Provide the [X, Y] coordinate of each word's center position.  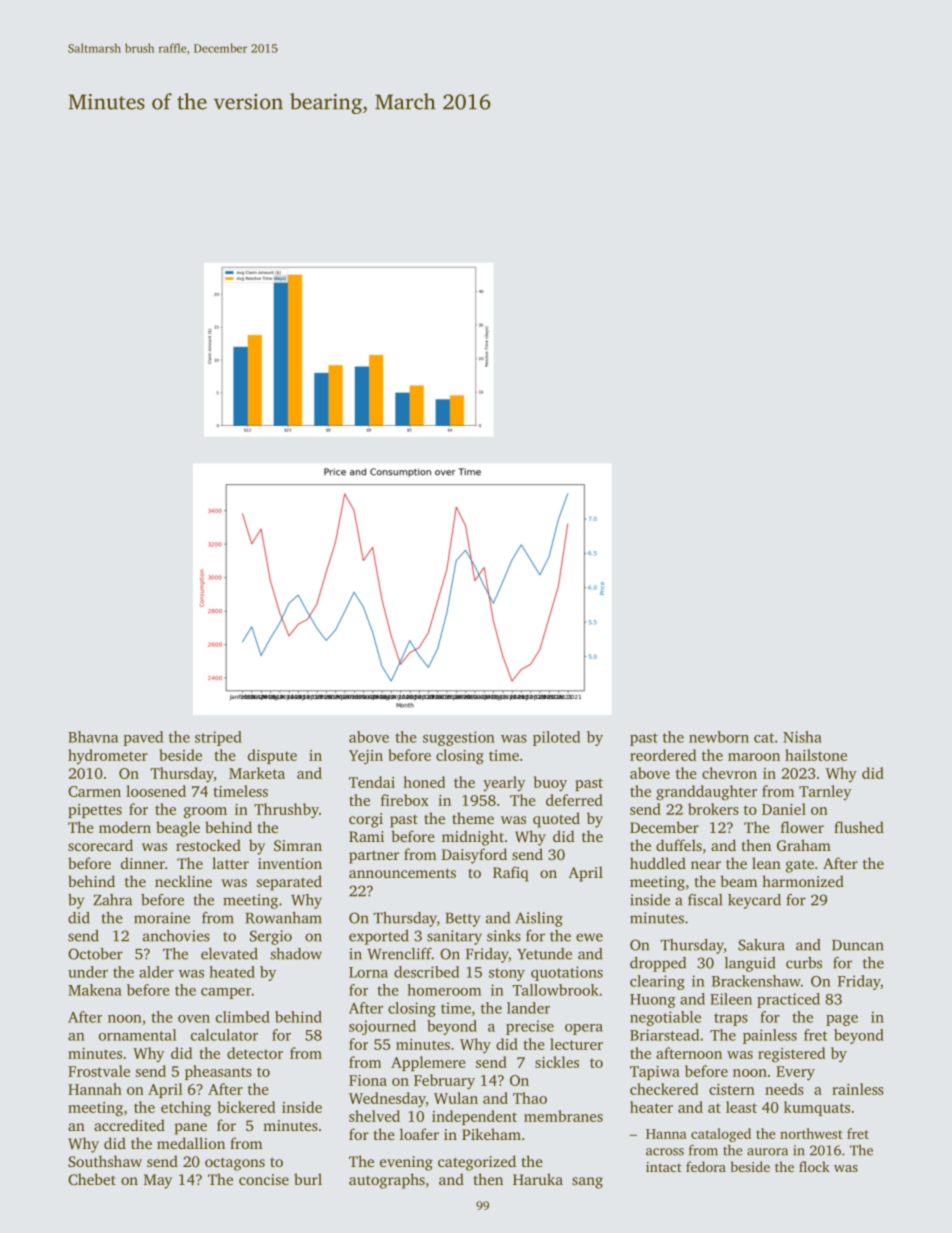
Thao [530, 1098]
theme [473, 818]
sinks [504, 936]
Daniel [784, 809]
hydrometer [108, 756]
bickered [246, 1107]
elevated [229, 954]
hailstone [816, 755]
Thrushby [286, 811]
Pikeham [491, 1134]
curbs [804, 963]
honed [424, 782]
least [741, 1107]
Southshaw [105, 1161]
